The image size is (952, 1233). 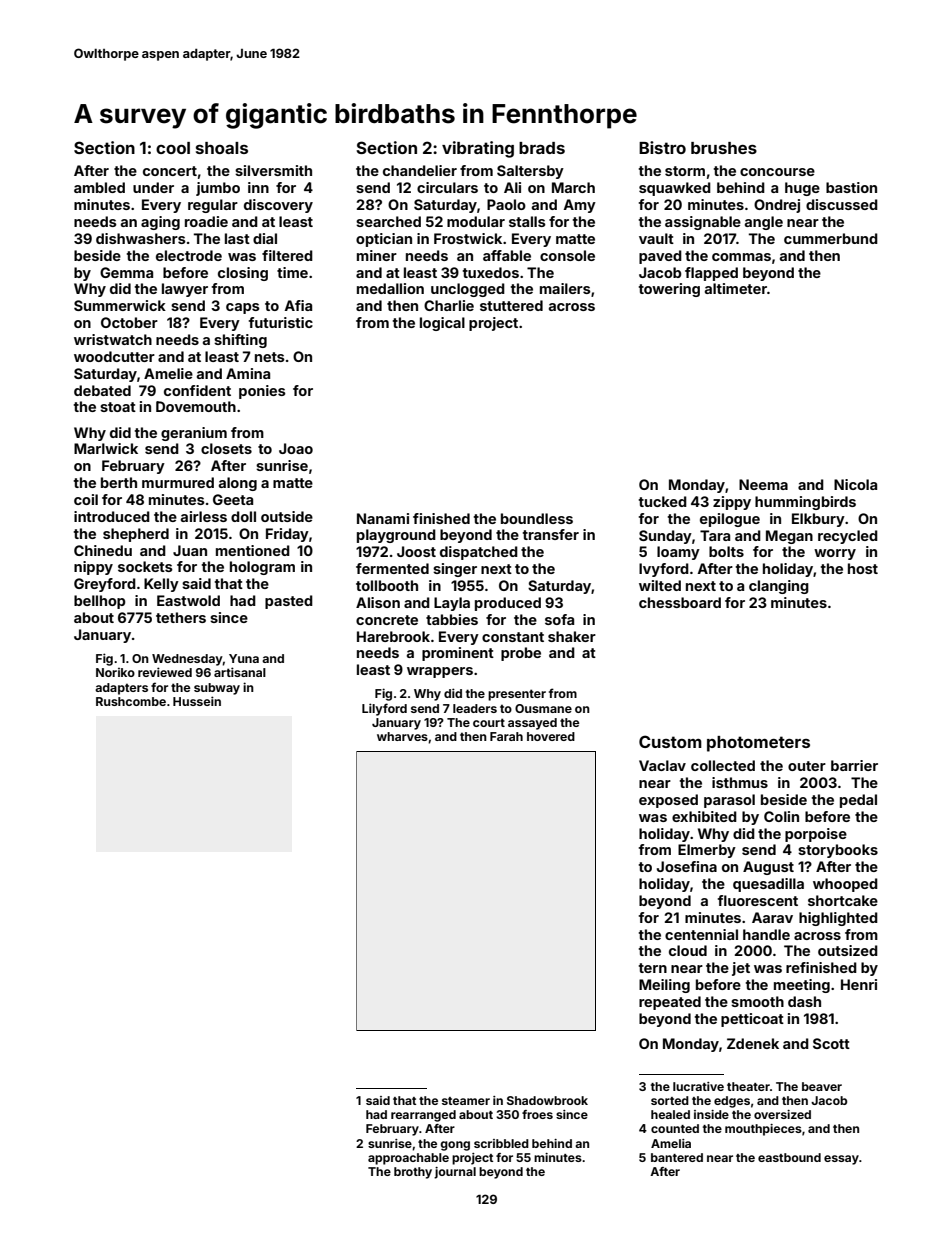 What do you see at coordinates (423, 1116) in the screenshot?
I see `rearranged` at bounding box center [423, 1116].
